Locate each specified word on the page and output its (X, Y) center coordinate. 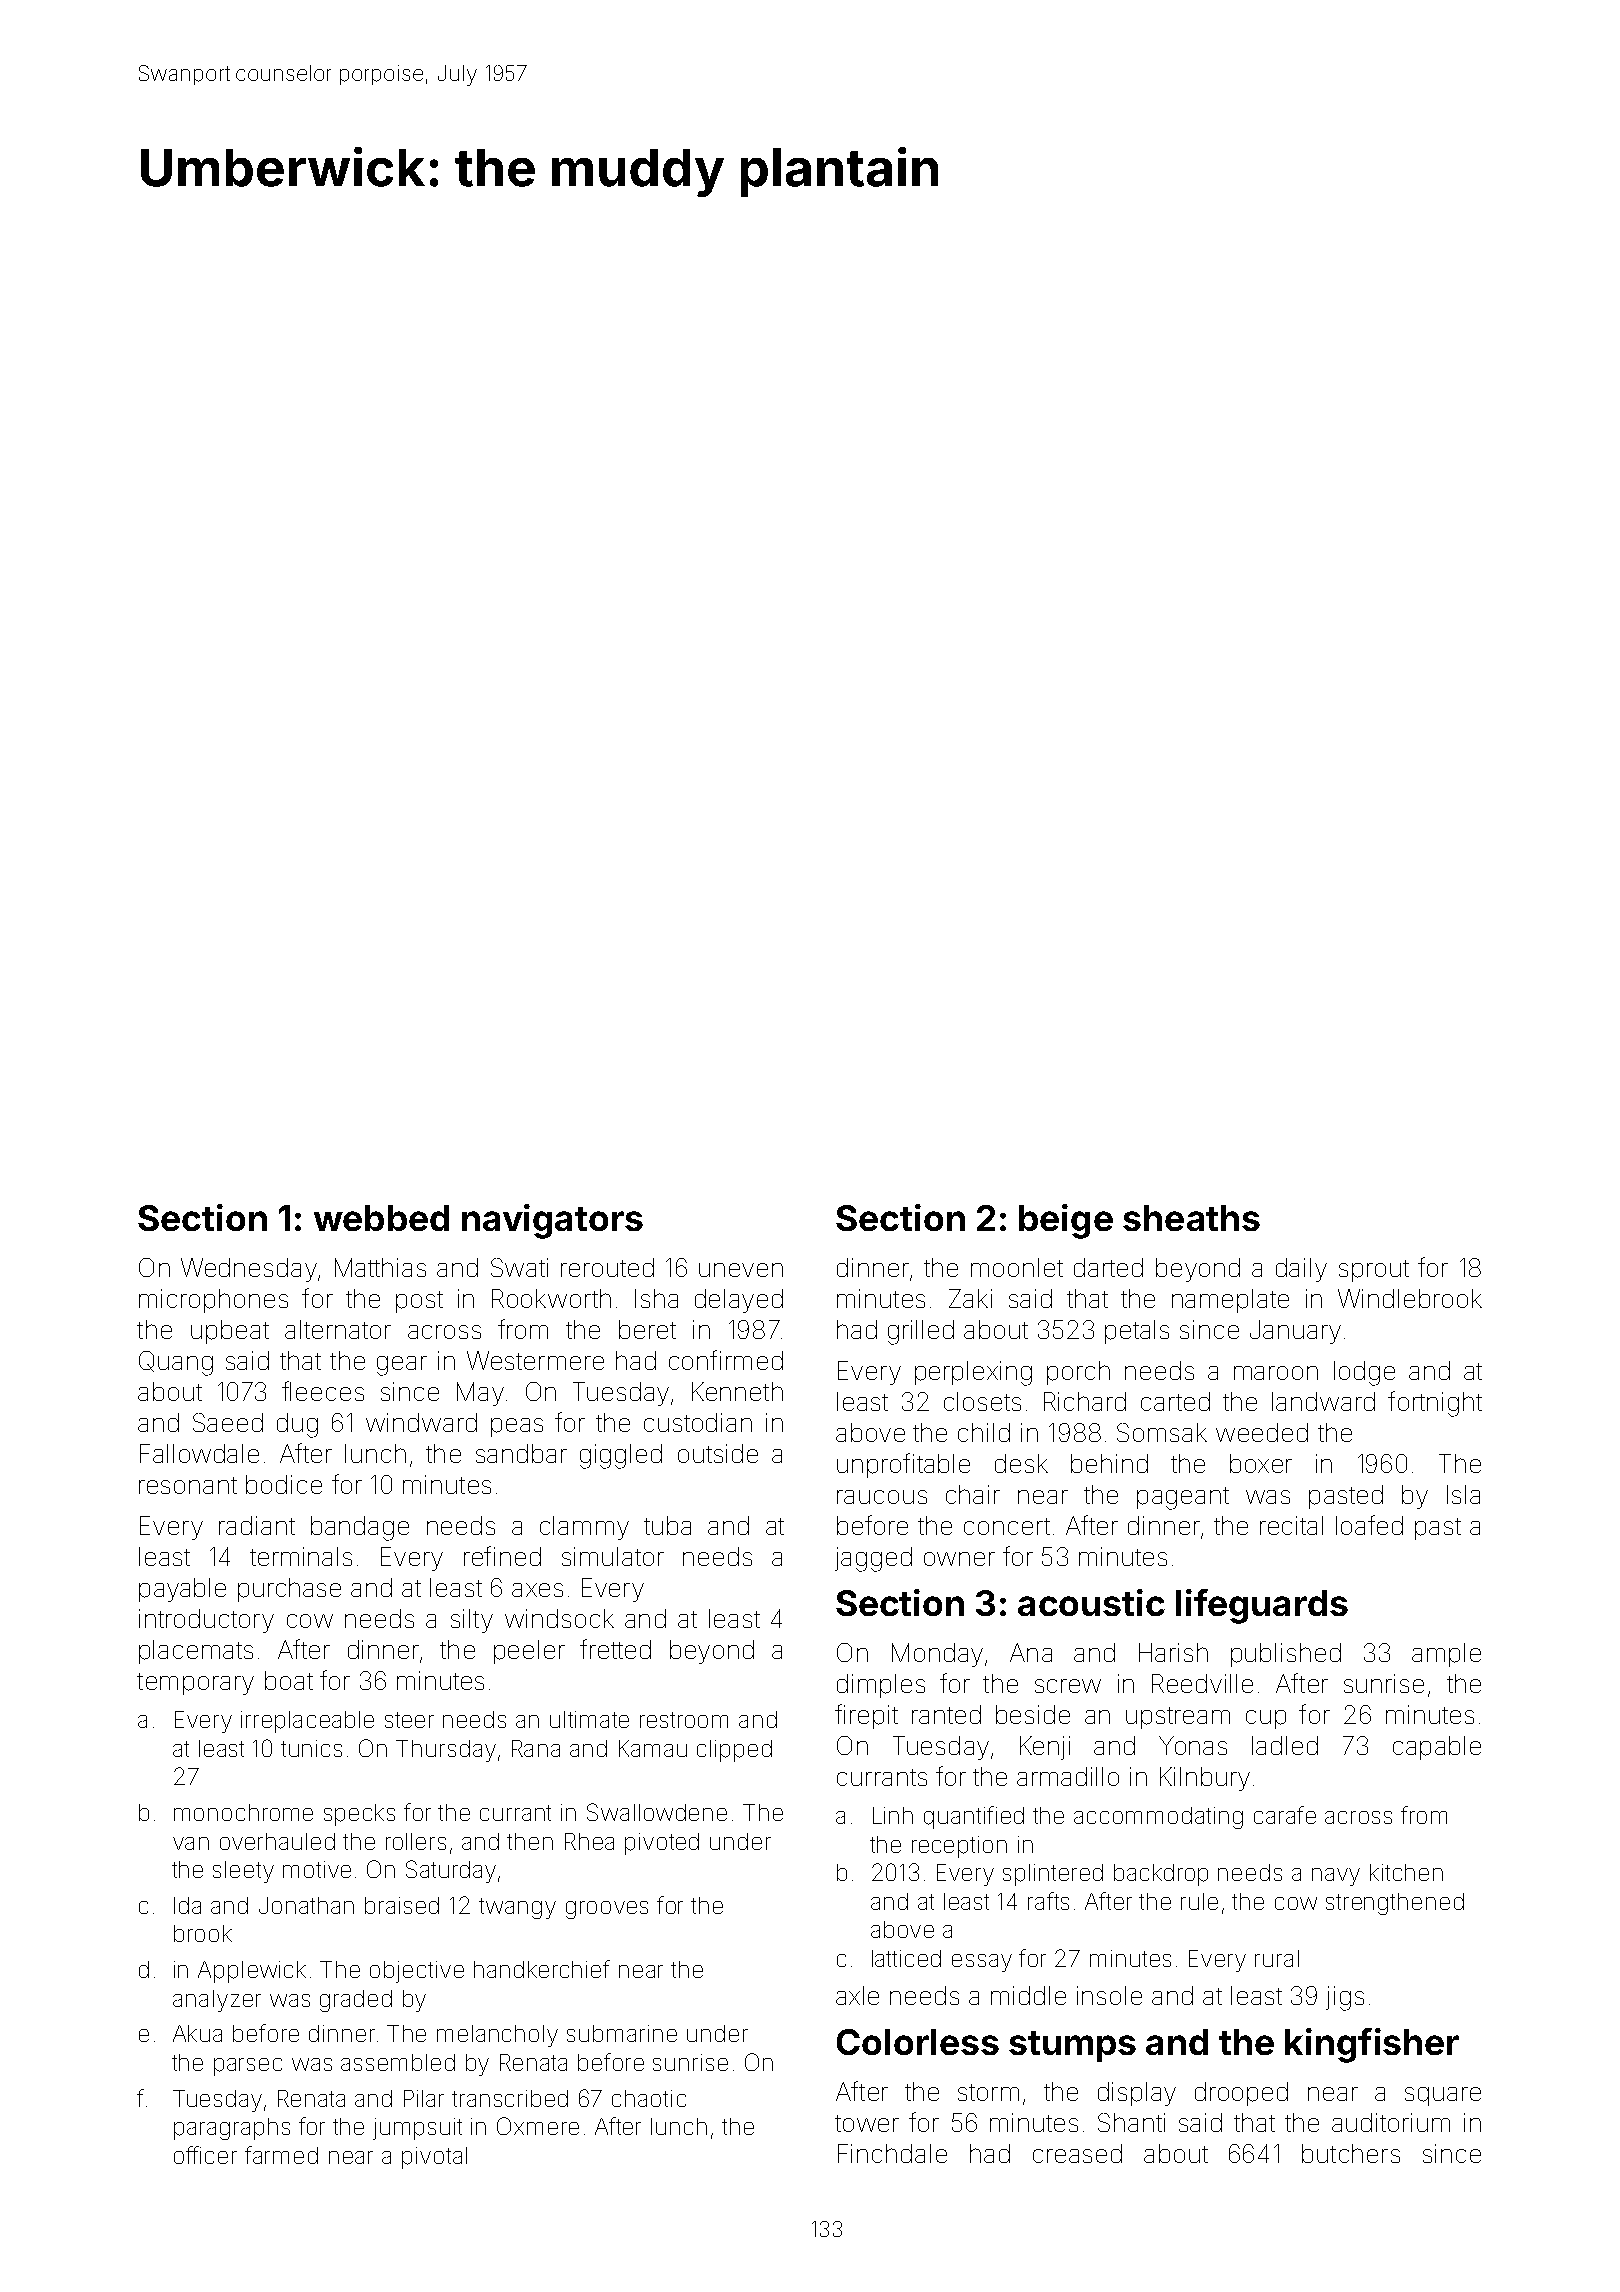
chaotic (649, 2098)
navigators (552, 1221)
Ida (187, 1905)
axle (857, 1995)
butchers (1351, 2153)
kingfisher (1372, 2045)
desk (1021, 1463)
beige (1066, 1221)
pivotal (434, 2158)
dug (297, 1425)
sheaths (1191, 1218)
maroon (1276, 1373)
